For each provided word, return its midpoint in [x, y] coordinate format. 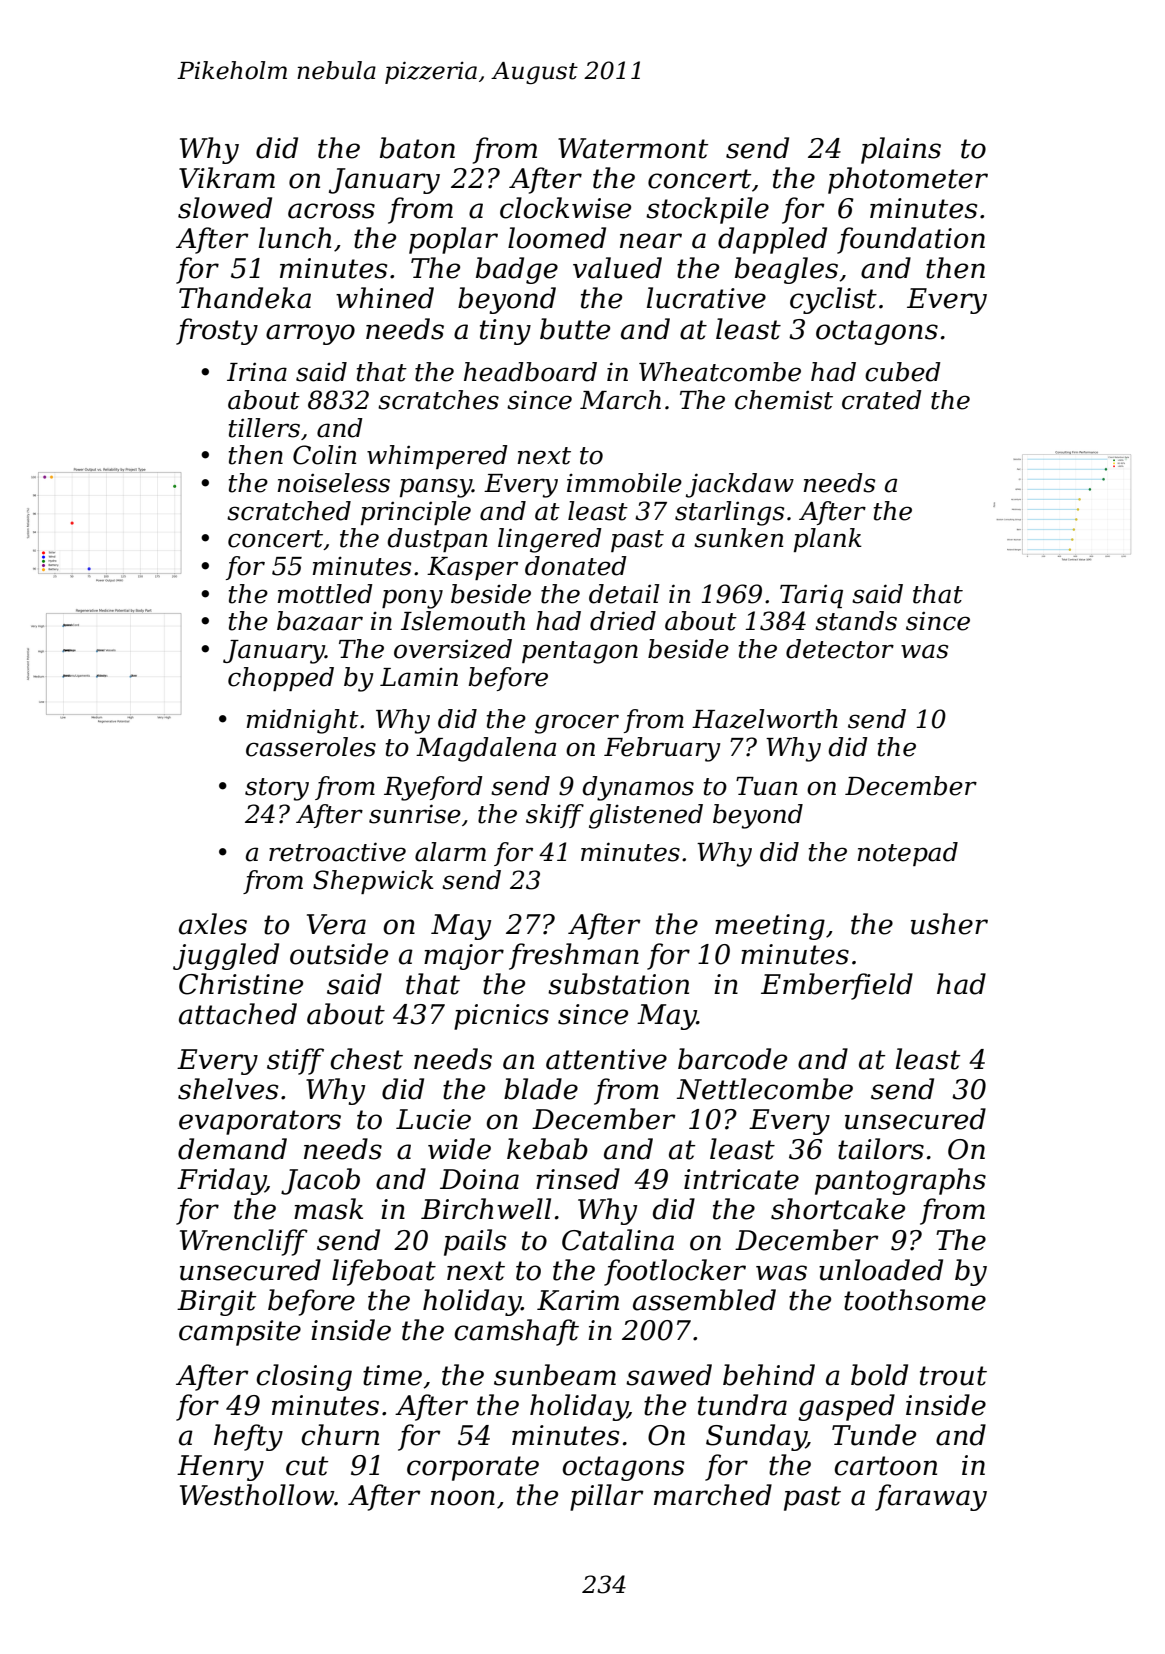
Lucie [433, 1119]
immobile [624, 483]
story [277, 789]
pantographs [900, 1181]
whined [385, 298]
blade [541, 1089]
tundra [742, 1405]
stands [856, 621]
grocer [577, 724]
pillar [607, 1497]
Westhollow [257, 1495]
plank [828, 540]
